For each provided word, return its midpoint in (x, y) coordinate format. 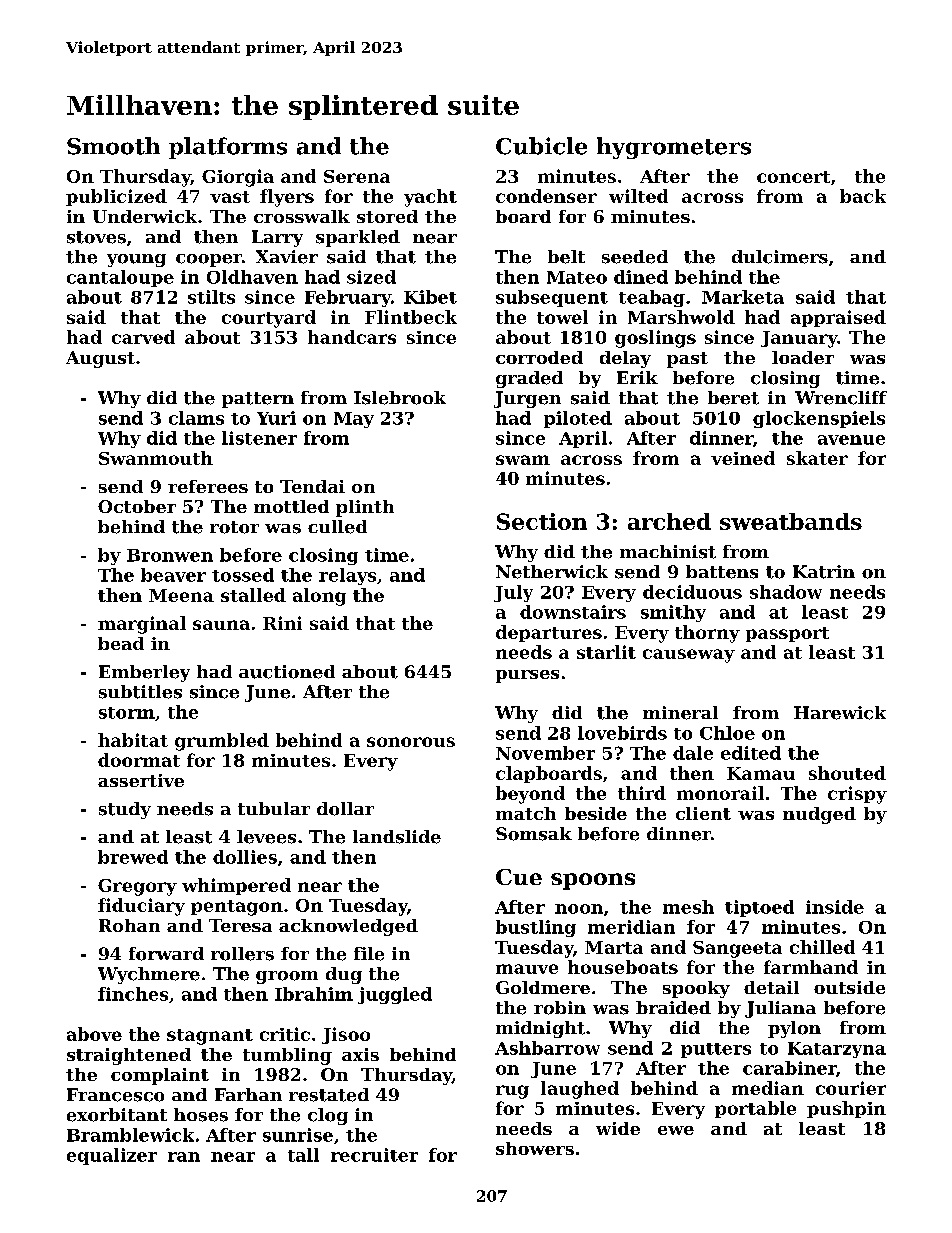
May (354, 420)
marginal (142, 625)
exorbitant (117, 1115)
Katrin (824, 572)
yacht (430, 198)
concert (793, 177)
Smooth (113, 146)
